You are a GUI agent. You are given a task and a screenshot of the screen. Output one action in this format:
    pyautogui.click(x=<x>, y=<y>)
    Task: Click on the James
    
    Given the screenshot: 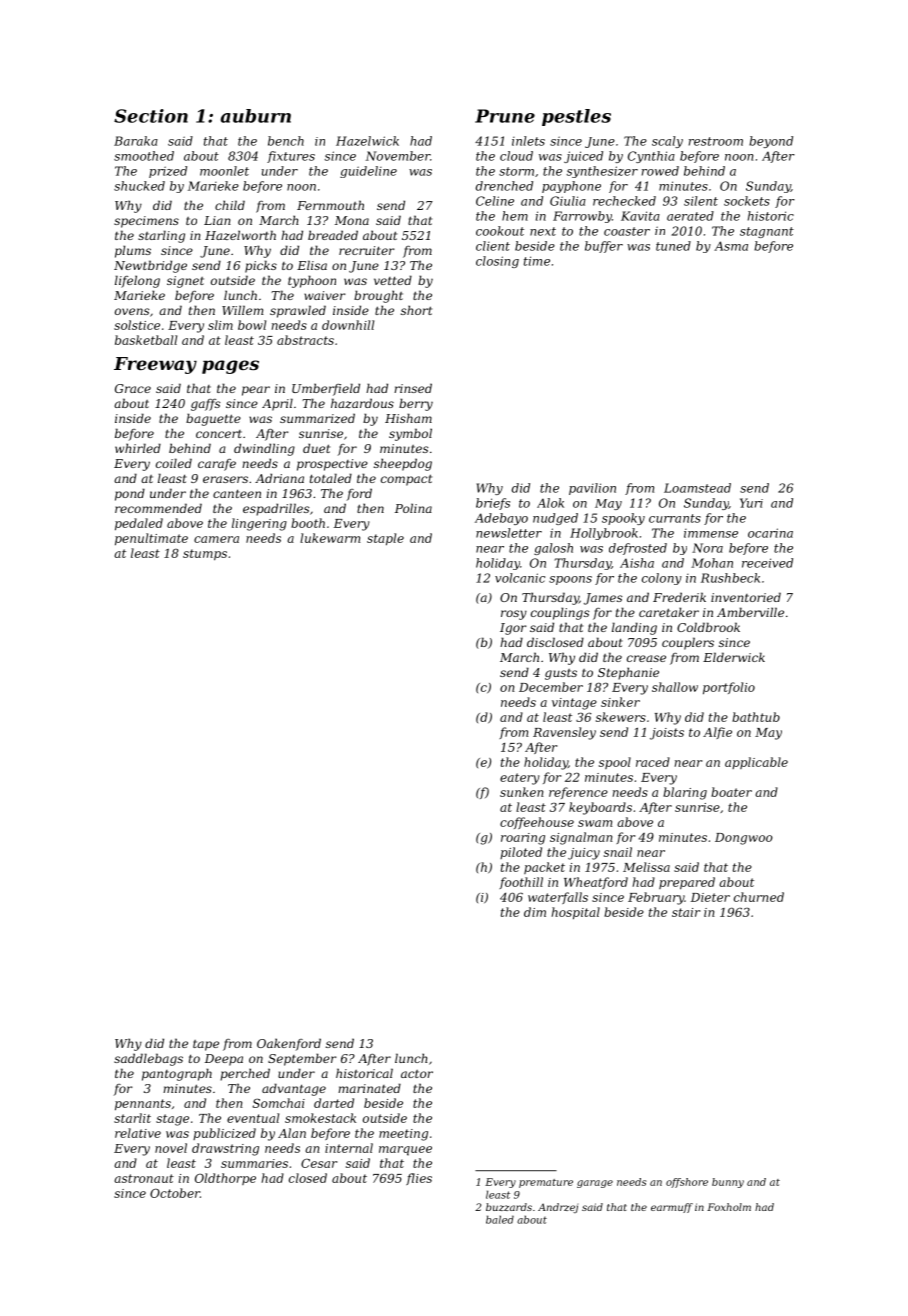 What is the action you would take?
    pyautogui.click(x=603, y=599)
